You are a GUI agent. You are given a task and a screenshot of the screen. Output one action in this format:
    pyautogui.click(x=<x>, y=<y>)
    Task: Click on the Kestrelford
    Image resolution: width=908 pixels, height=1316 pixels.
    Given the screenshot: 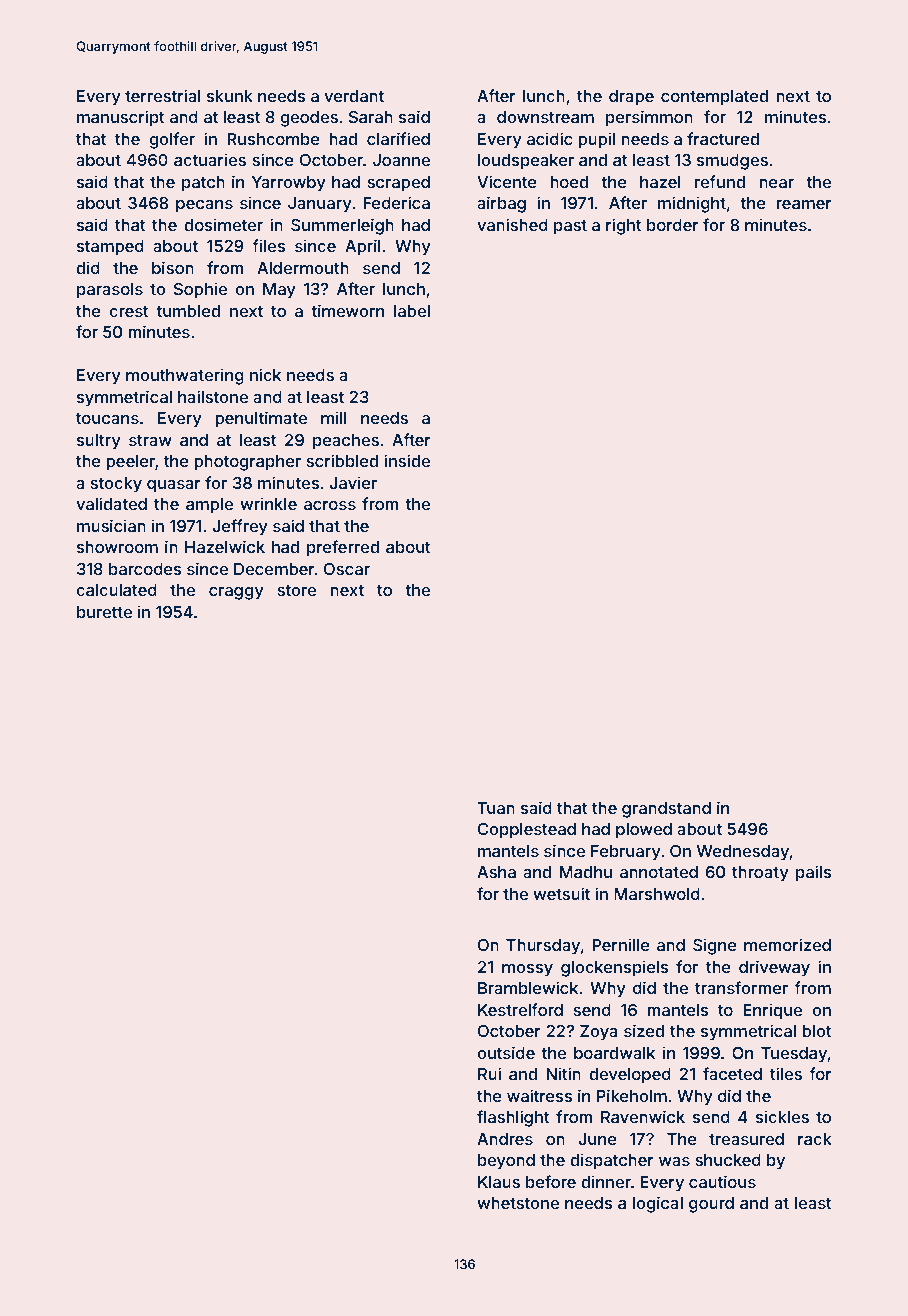 What is the action you would take?
    pyautogui.click(x=520, y=1009)
